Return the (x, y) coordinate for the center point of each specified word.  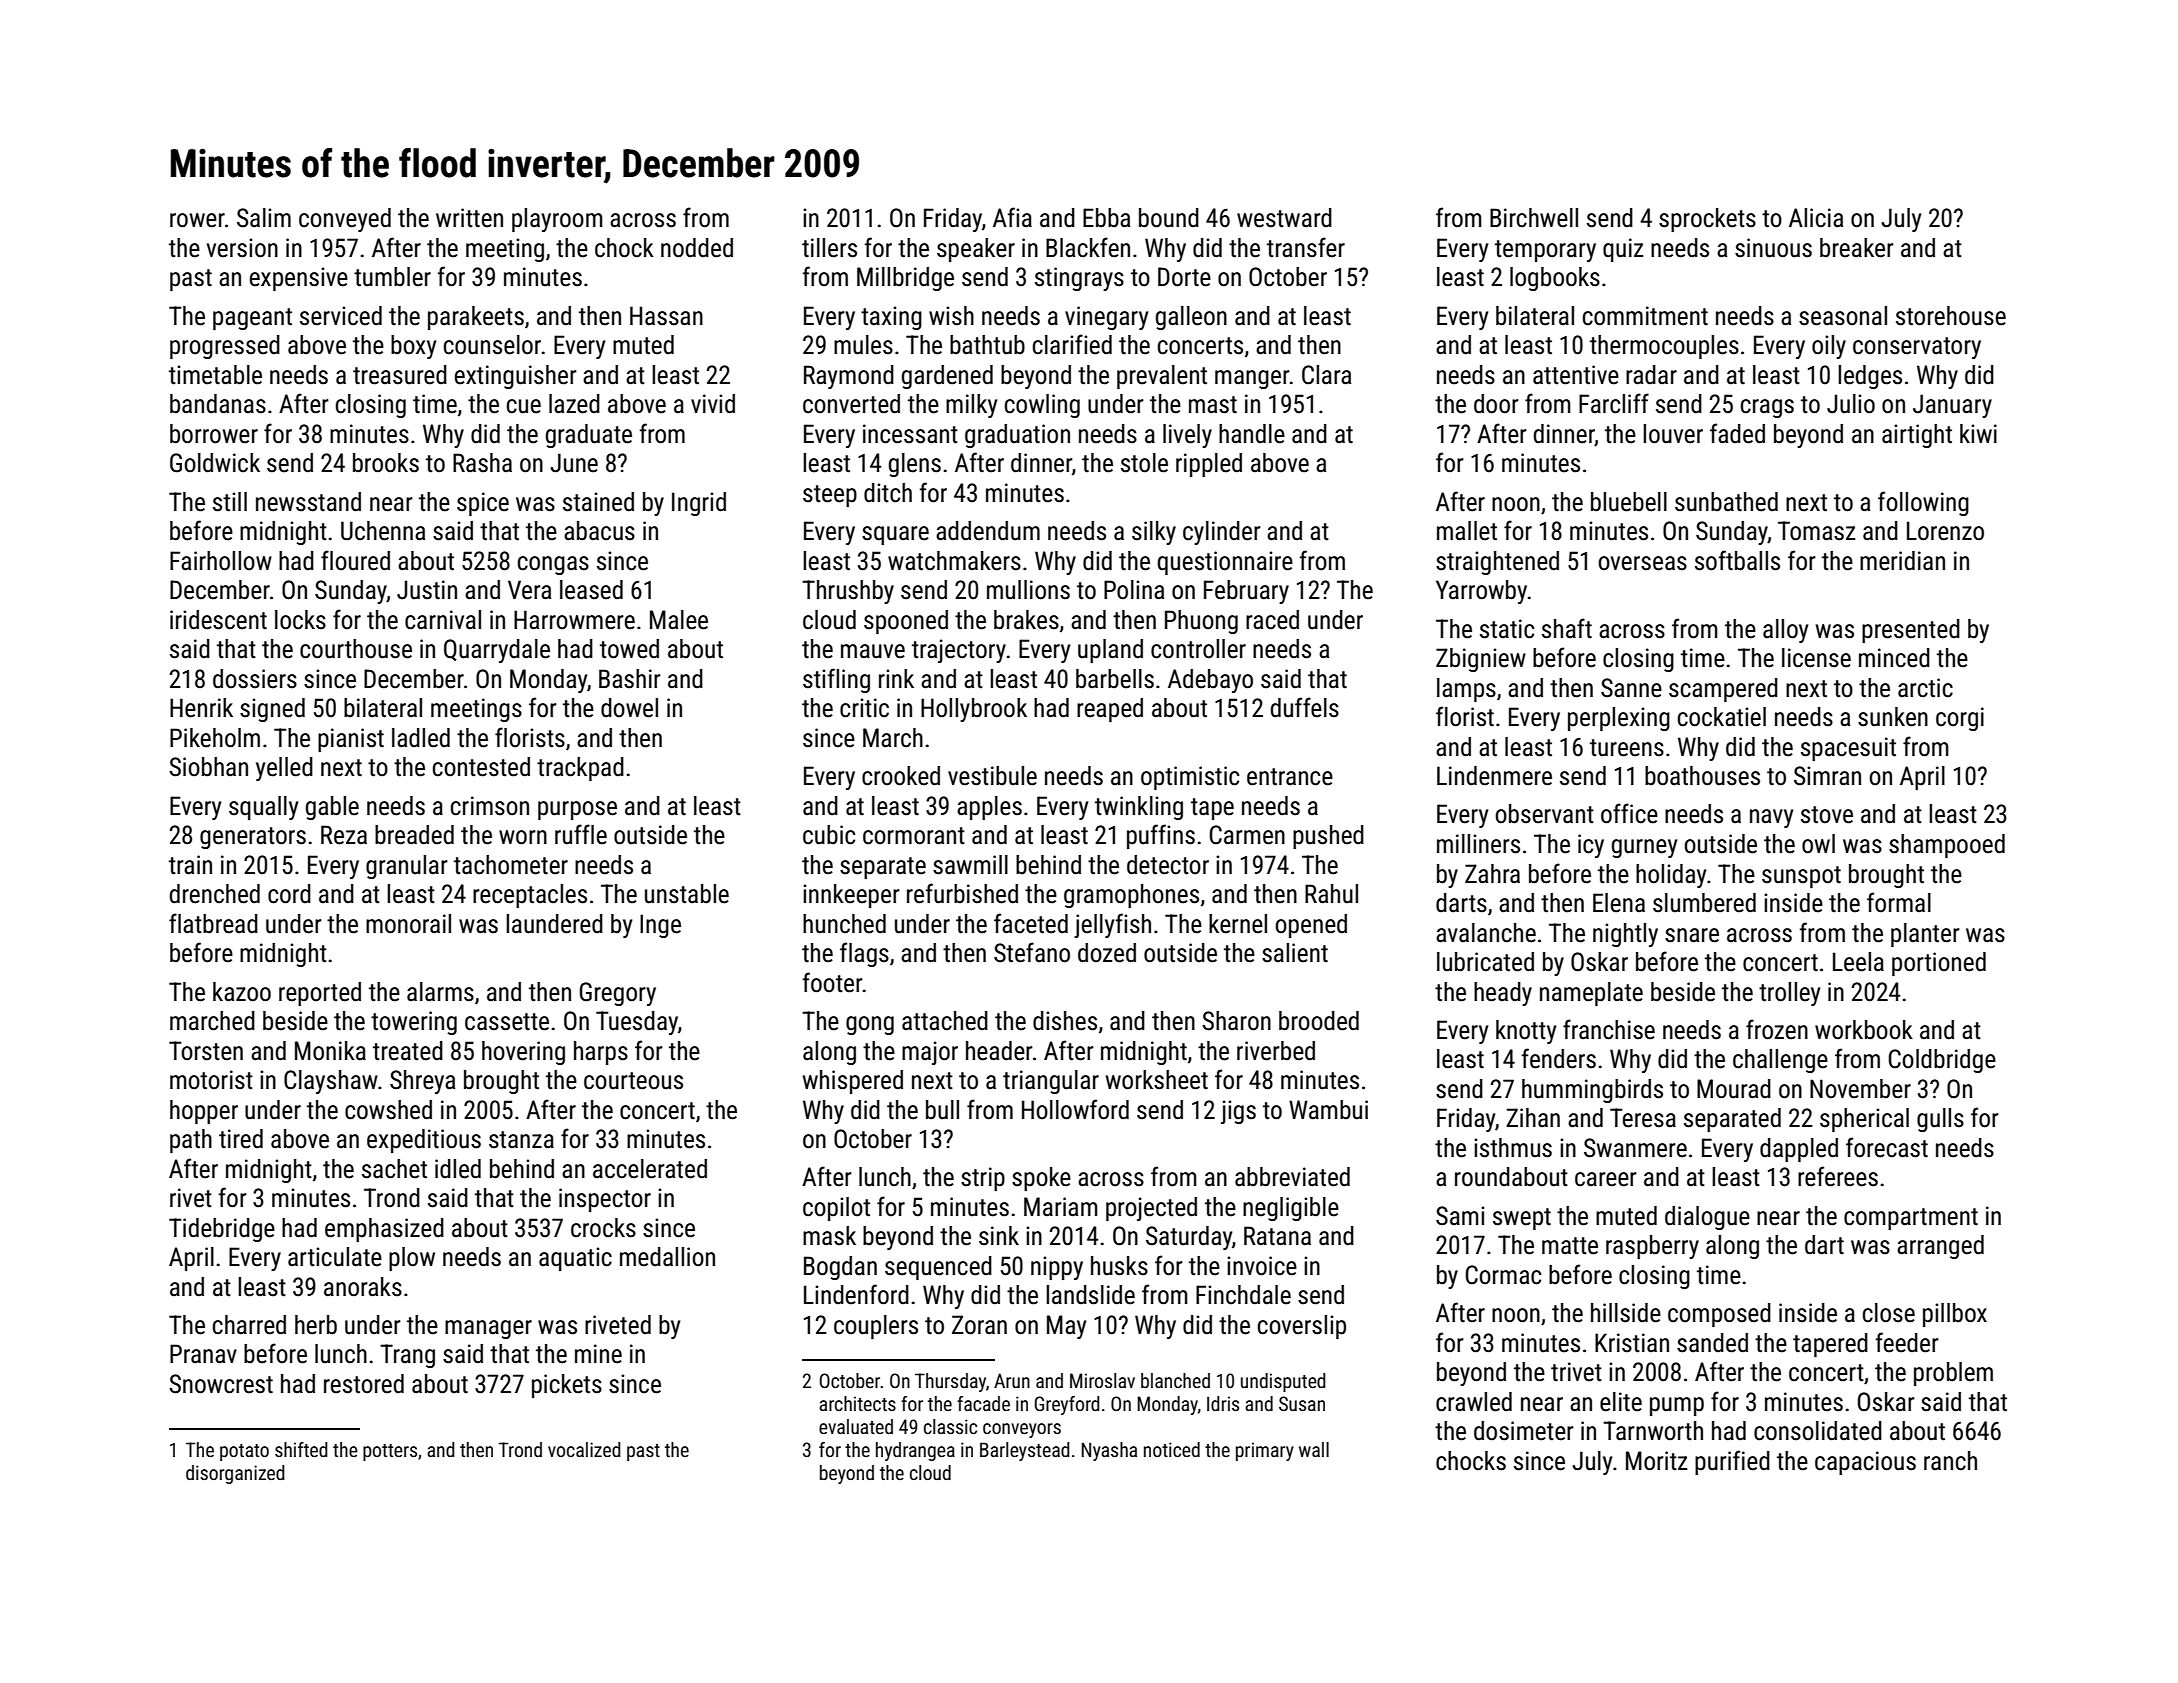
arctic (1925, 688)
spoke (1041, 1179)
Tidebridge (222, 1230)
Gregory (618, 994)
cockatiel (1722, 717)
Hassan (666, 316)
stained (598, 502)
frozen (1777, 1029)
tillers (829, 248)
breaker (1857, 248)
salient (1295, 953)
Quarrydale (497, 651)
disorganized (235, 1474)
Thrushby (848, 592)
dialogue (1707, 1218)
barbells (1115, 679)
